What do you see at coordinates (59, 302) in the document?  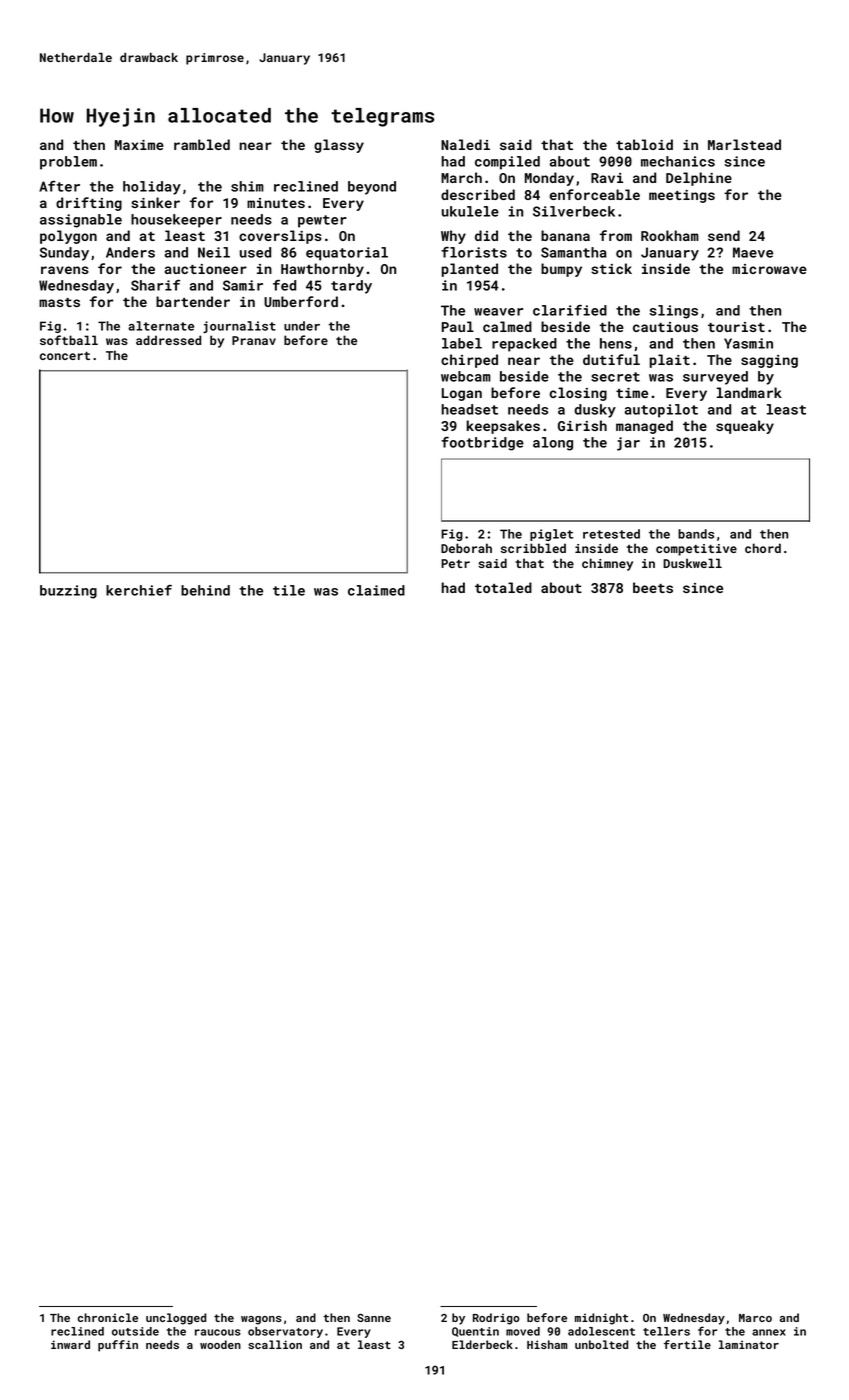 I see `masts` at bounding box center [59, 302].
